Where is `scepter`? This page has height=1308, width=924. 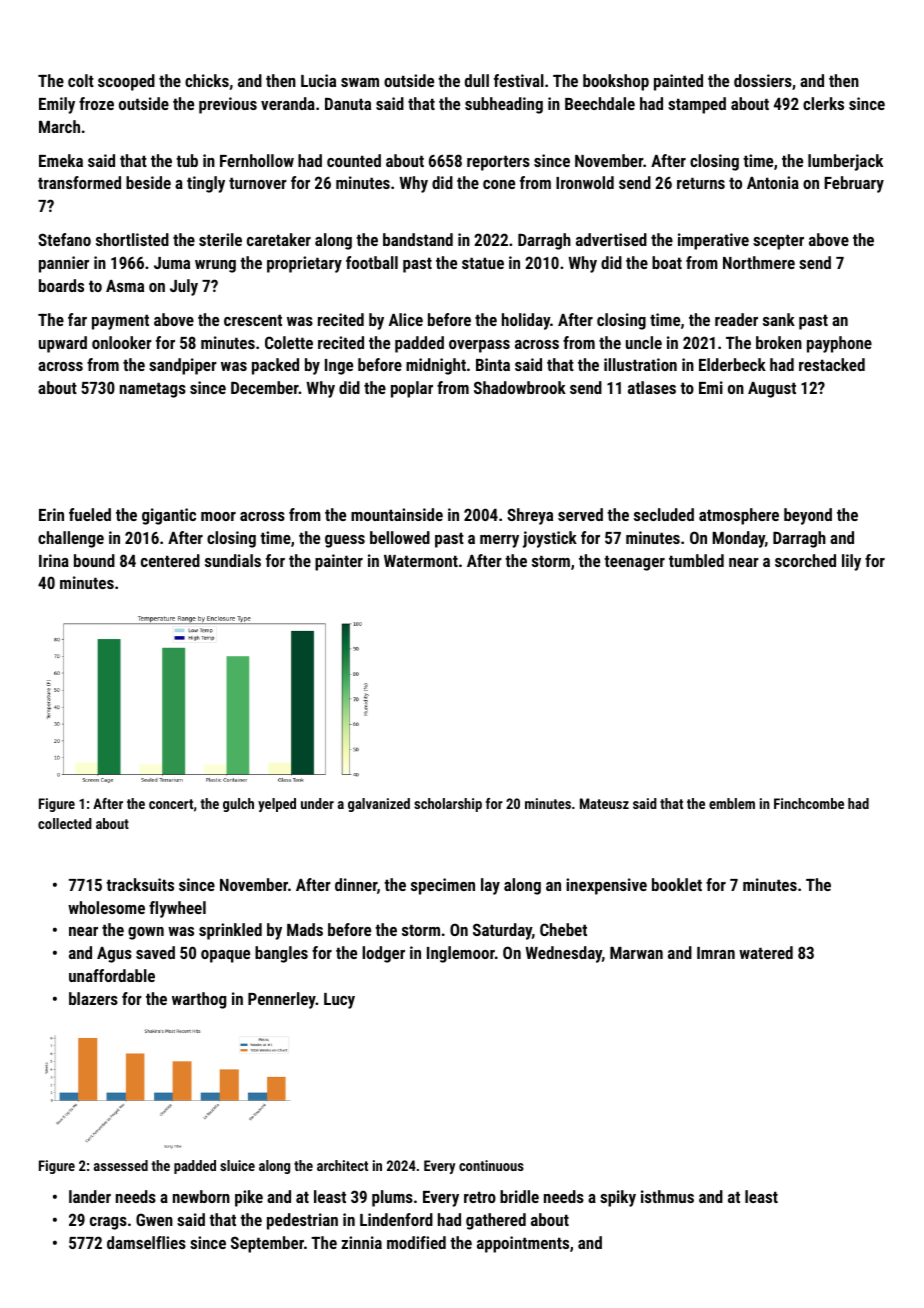 scepter is located at coordinates (778, 242).
